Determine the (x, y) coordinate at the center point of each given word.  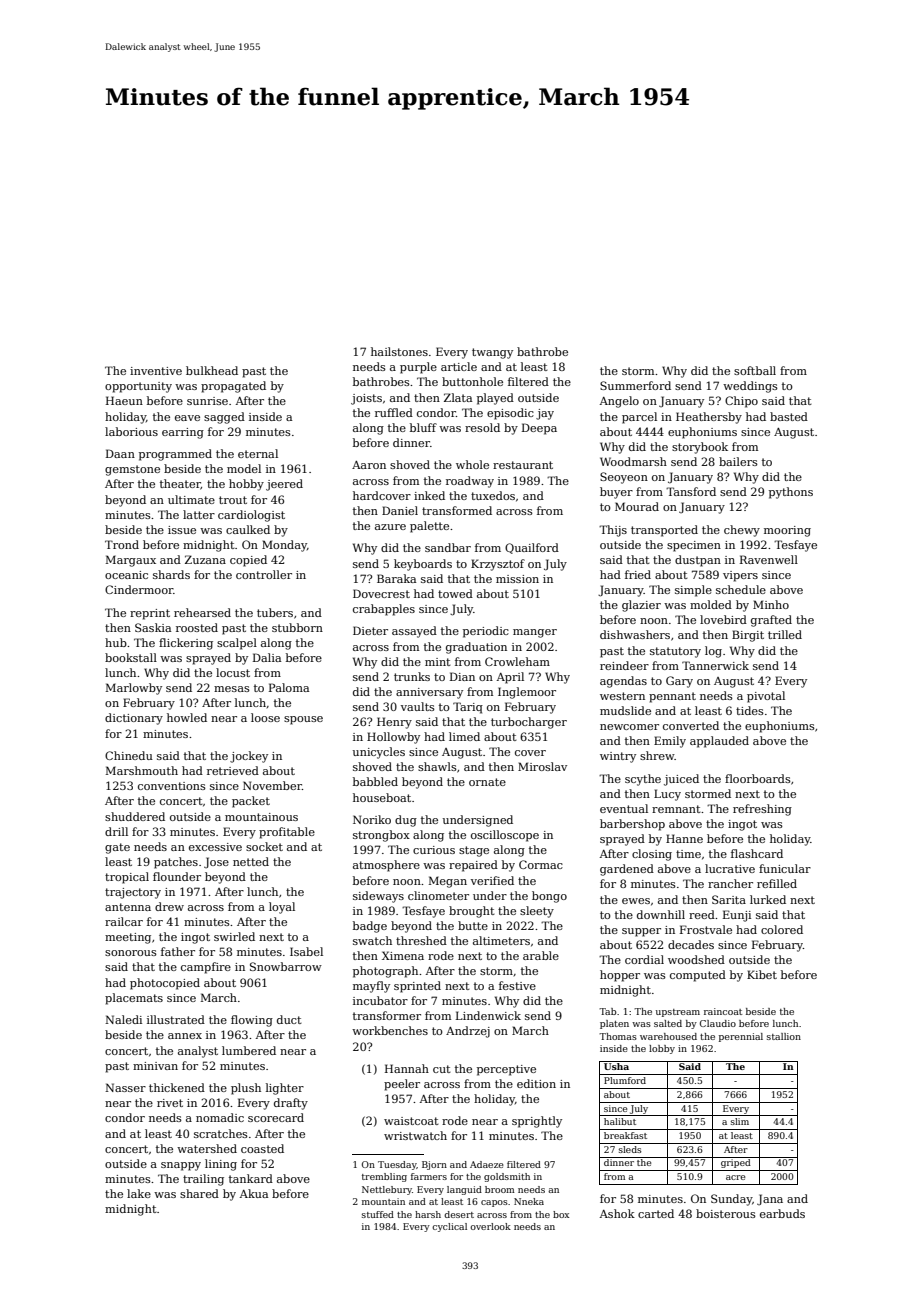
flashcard (757, 853)
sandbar (448, 547)
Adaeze (487, 1164)
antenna (128, 907)
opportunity (138, 387)
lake (139, 1193)
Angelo (619, 402)
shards (171, 574)
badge (370, 927)
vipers (740, 576)
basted (789, 416)
